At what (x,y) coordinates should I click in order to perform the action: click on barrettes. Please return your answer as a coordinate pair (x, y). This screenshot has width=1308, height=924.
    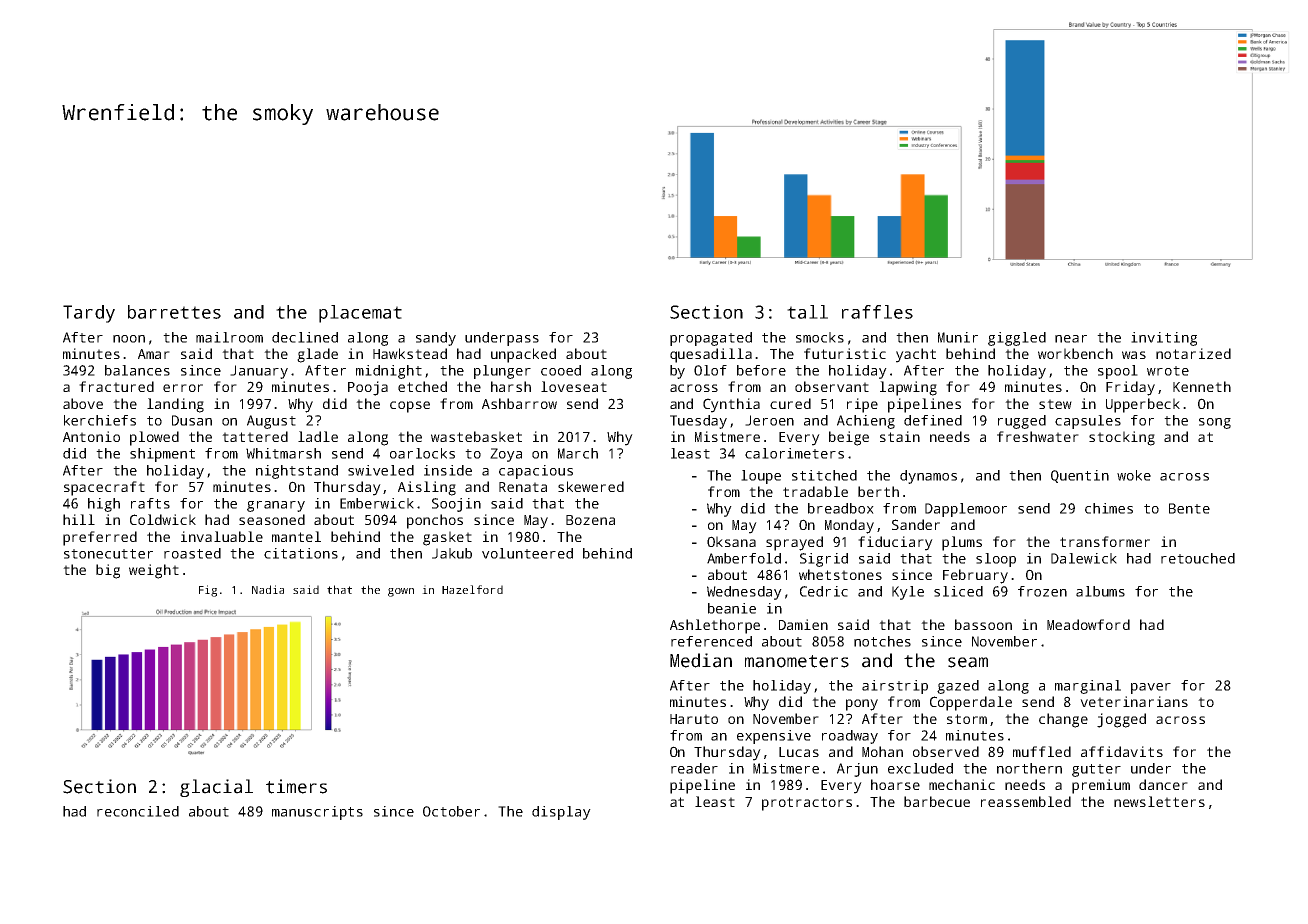
    Looking at the image, I should click on (174, 312).
